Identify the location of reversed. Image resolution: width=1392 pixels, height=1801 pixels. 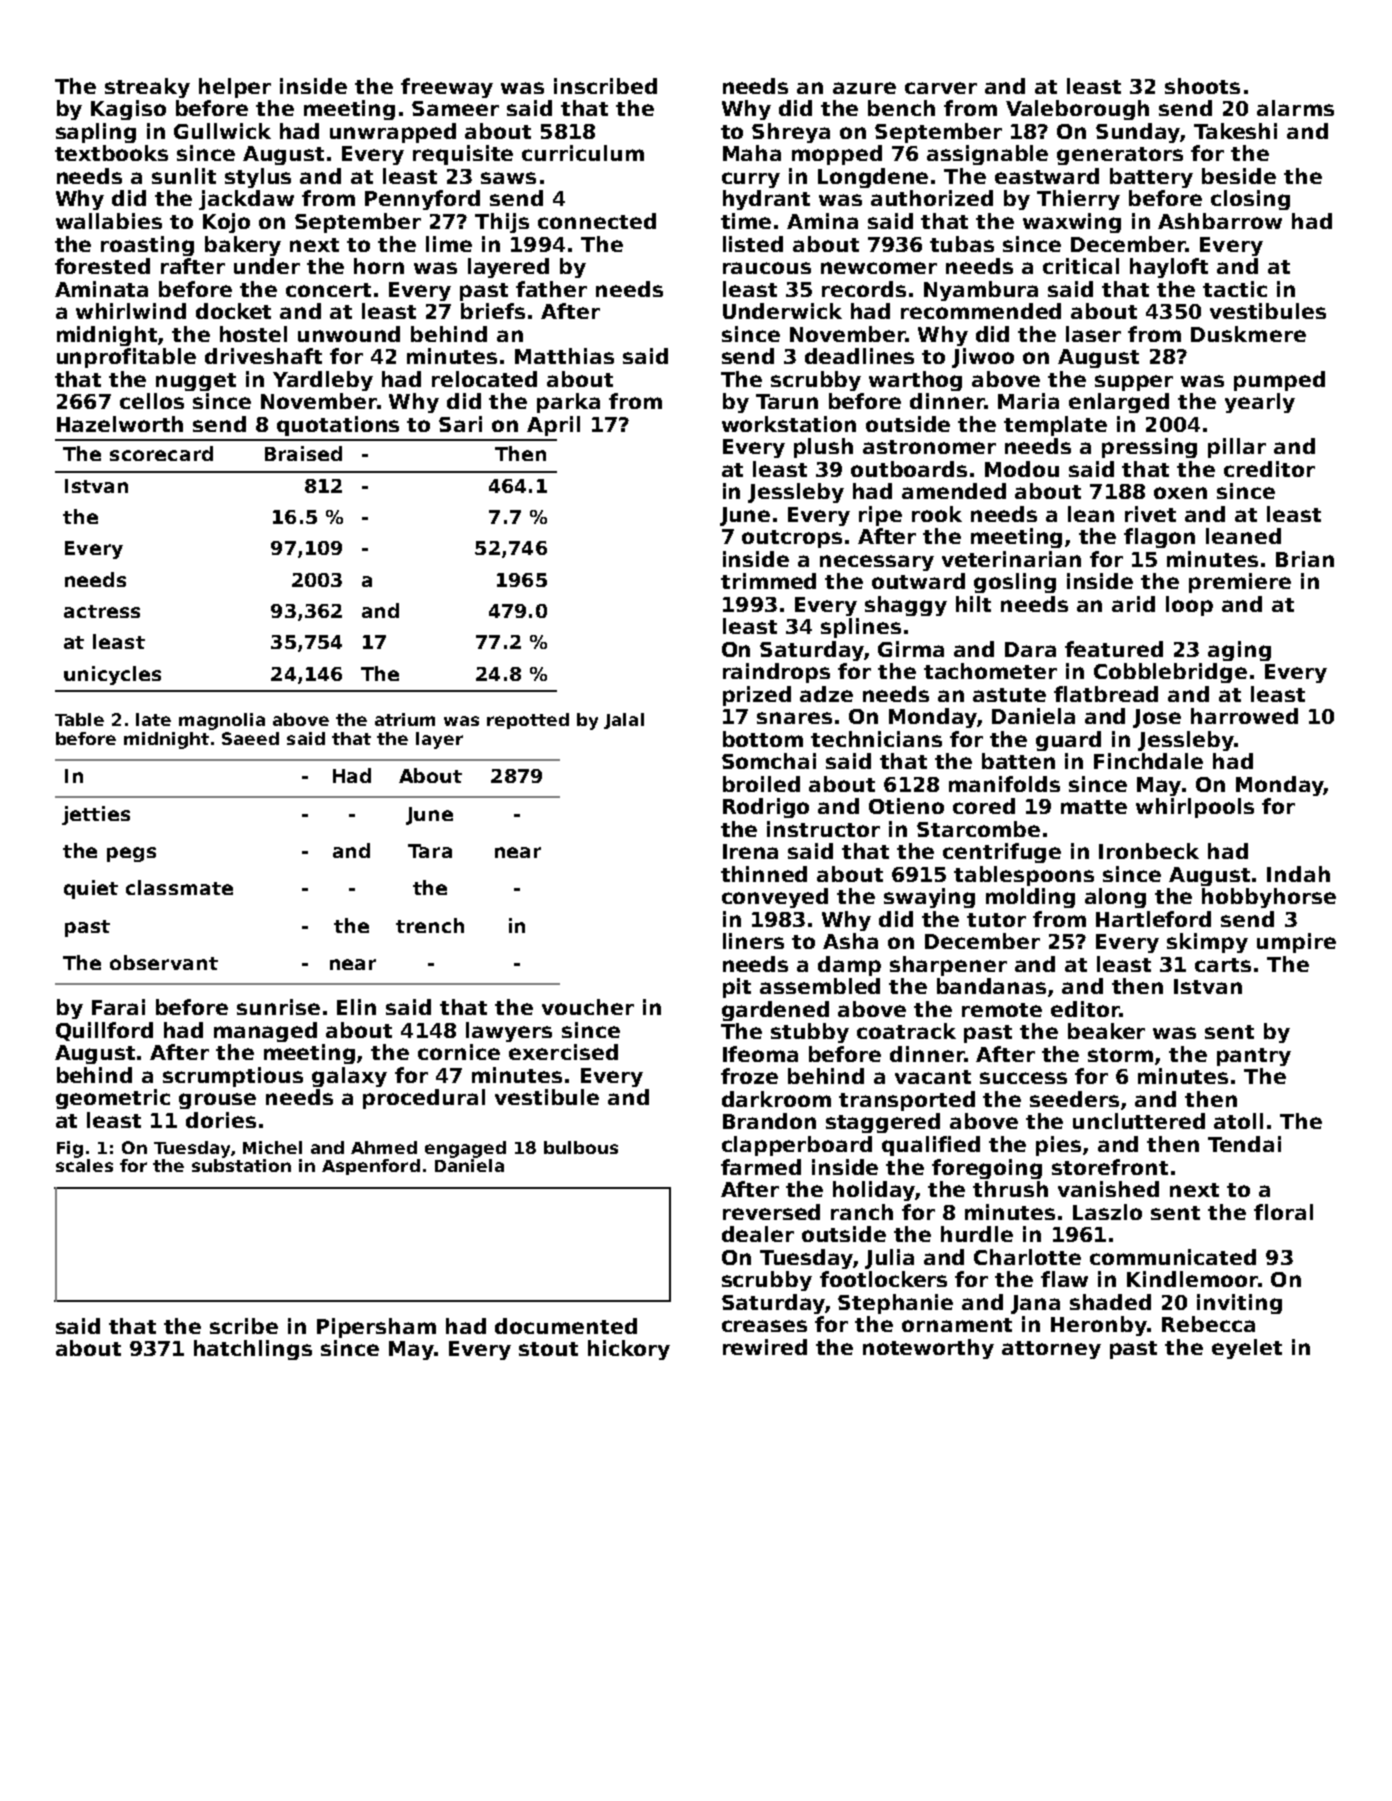
(771, 1212).
